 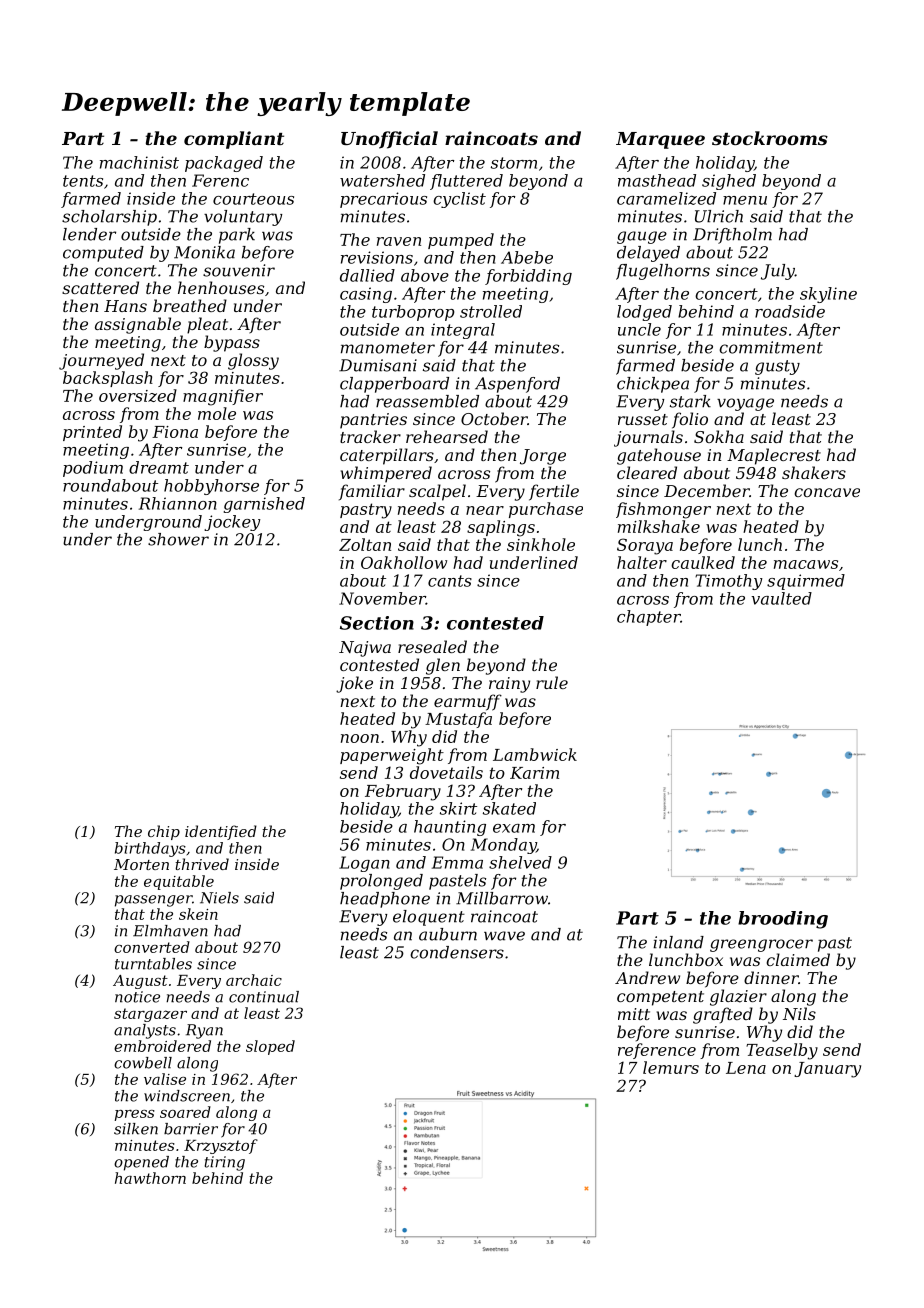 I want to click on Rhiannon, so click(x=178, y=503).
